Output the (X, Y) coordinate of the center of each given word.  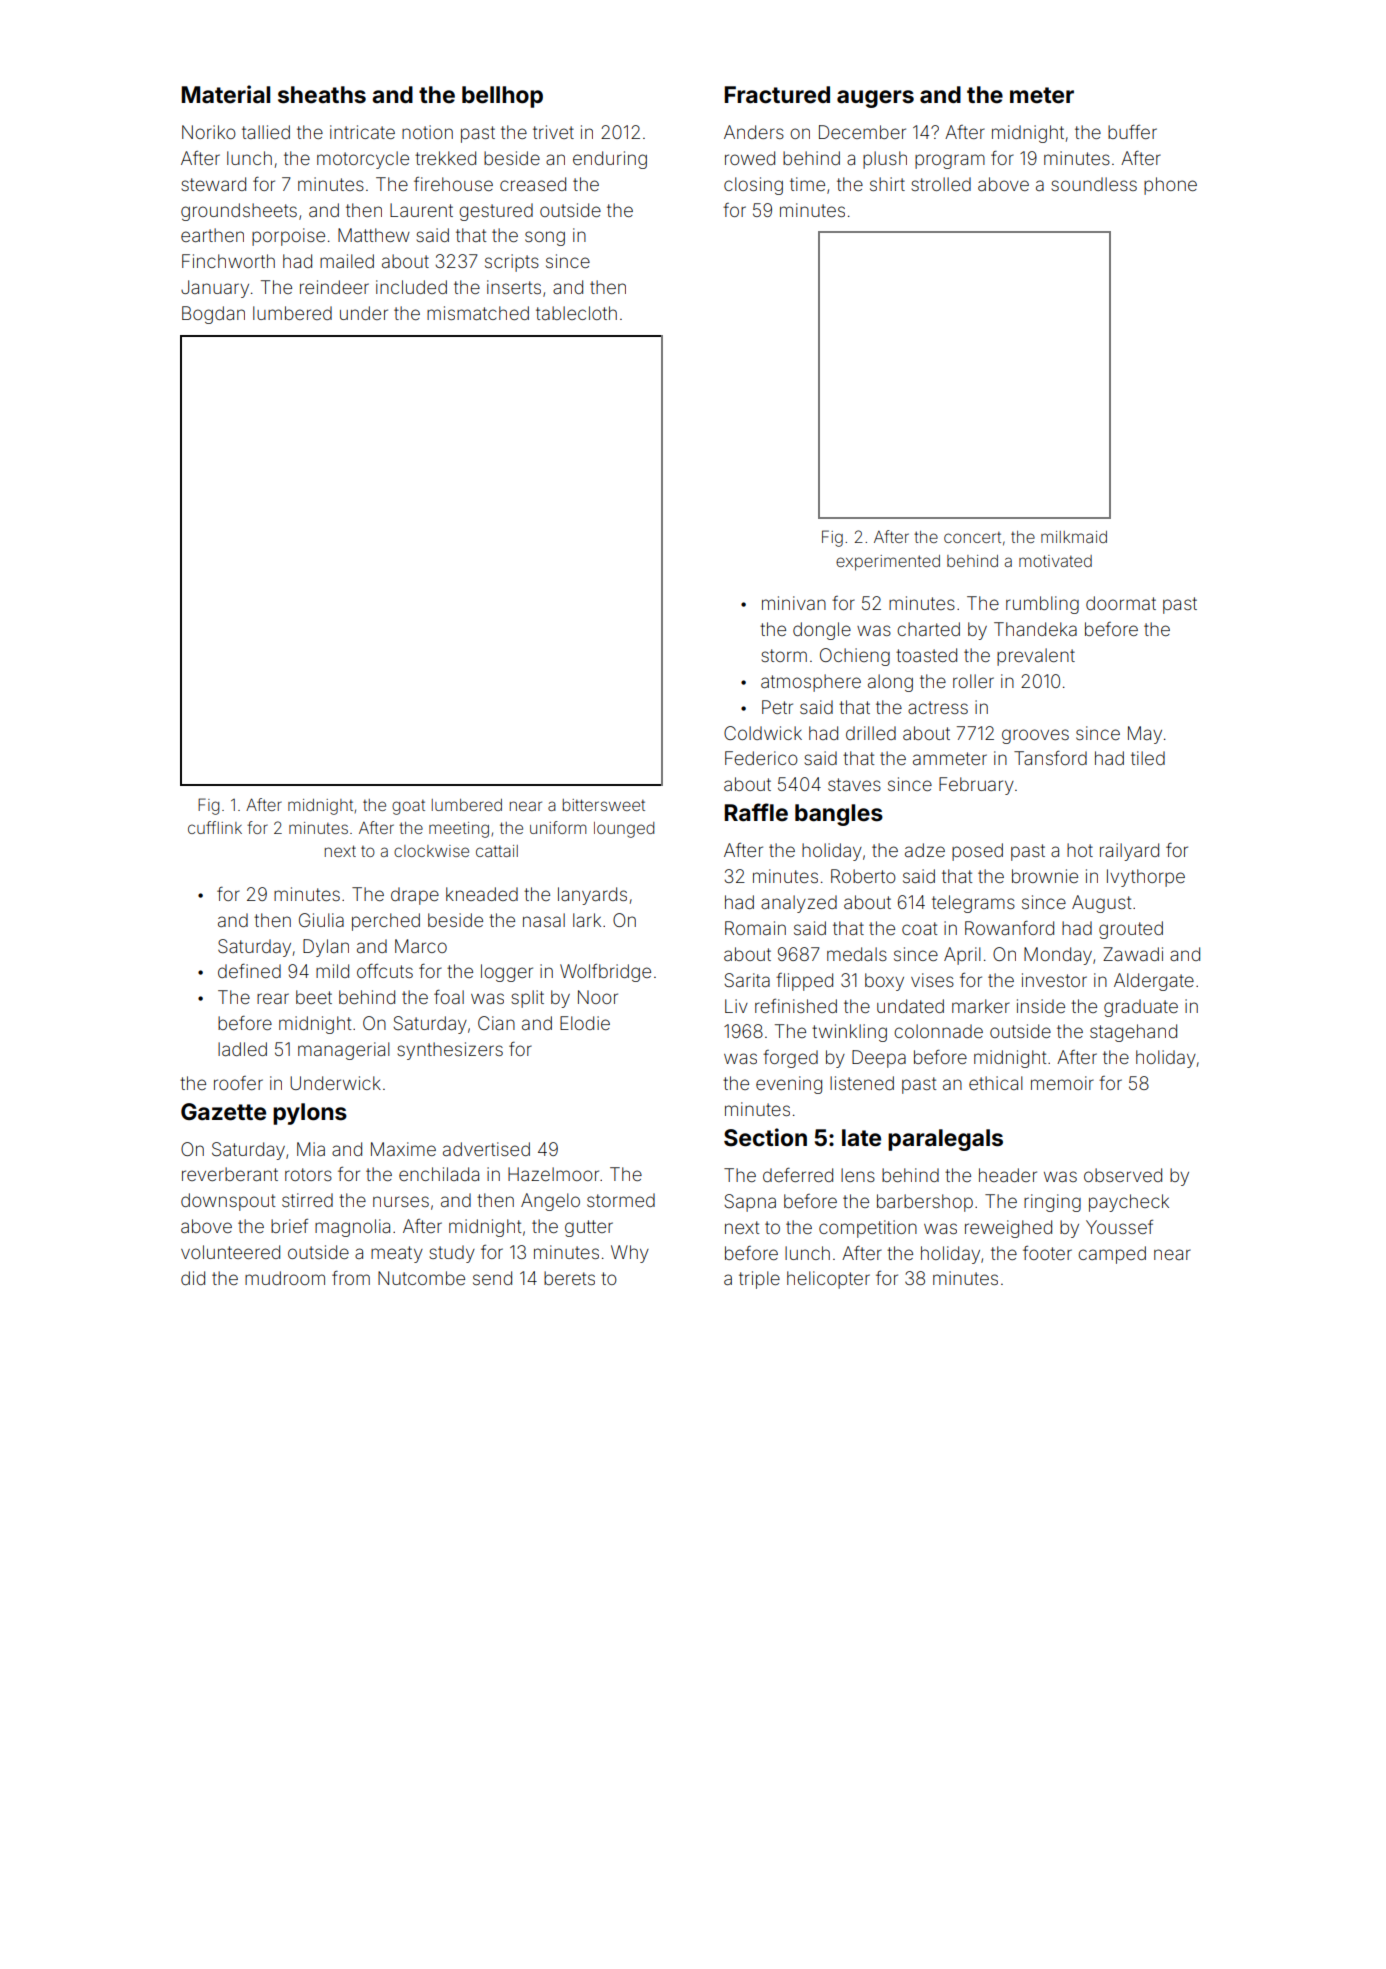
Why (630, 1254)
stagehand (1133, 1033)
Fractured (777, 95)
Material (225, 94)
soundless (1094, 184)
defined (249, 971)
